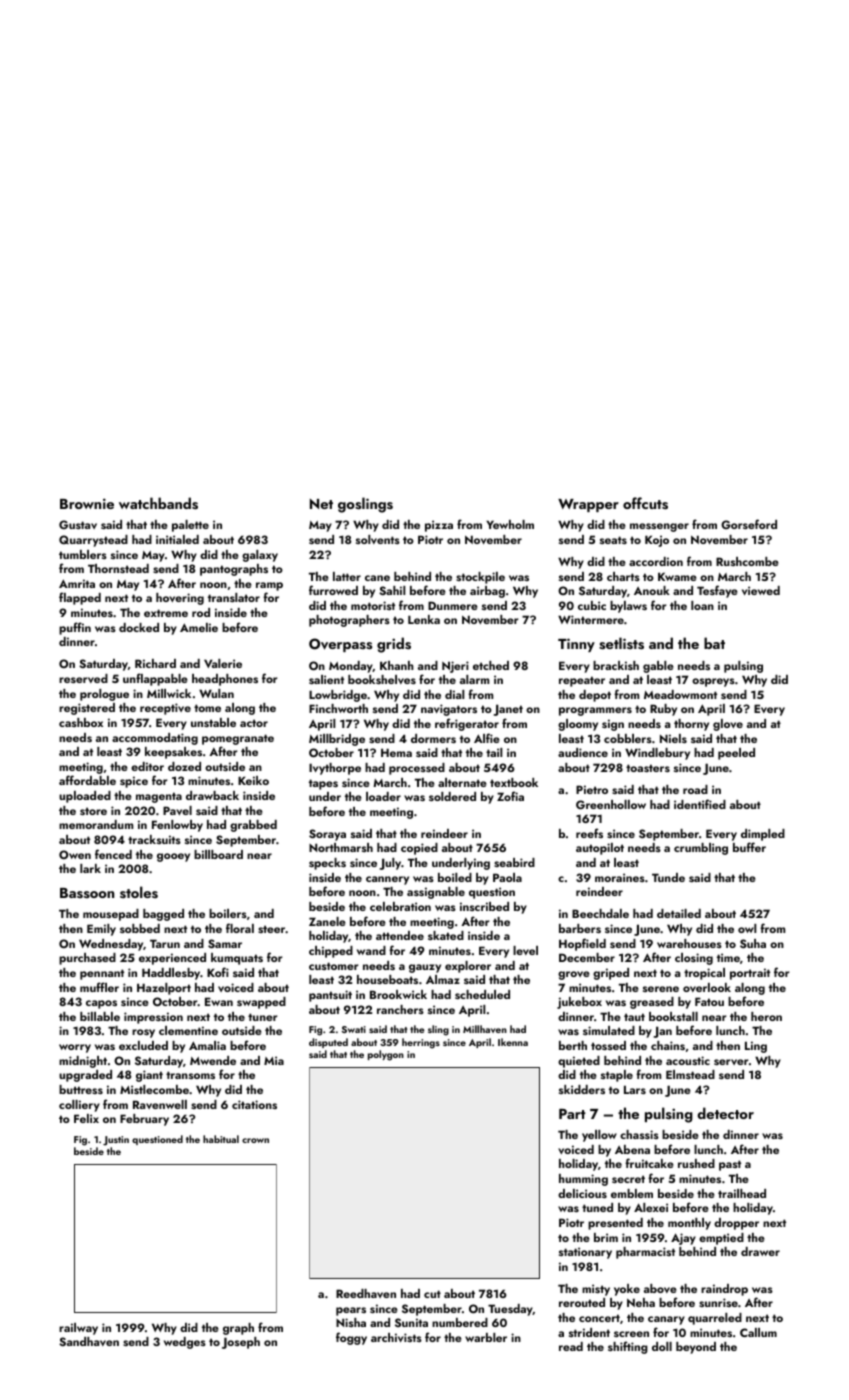 The height and width of the screenshot is (1400, 849). Describe the element at coordinates (93, 541) in the screenshot. I see `Quarrystead` at that location.
